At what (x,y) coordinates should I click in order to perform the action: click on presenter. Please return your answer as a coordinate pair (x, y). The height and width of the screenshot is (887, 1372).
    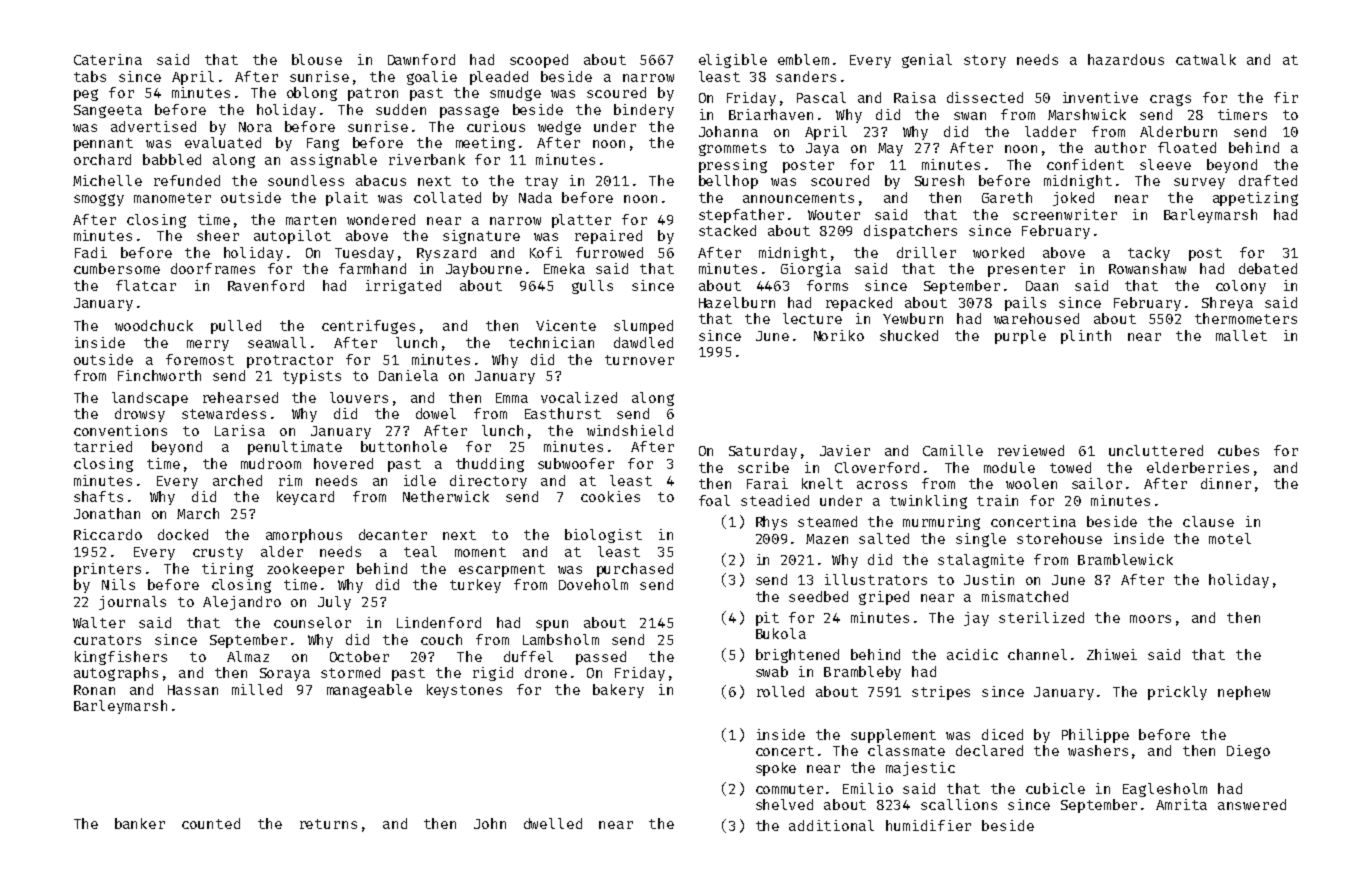
    Looking at the image, I should click on (1026, 270).
